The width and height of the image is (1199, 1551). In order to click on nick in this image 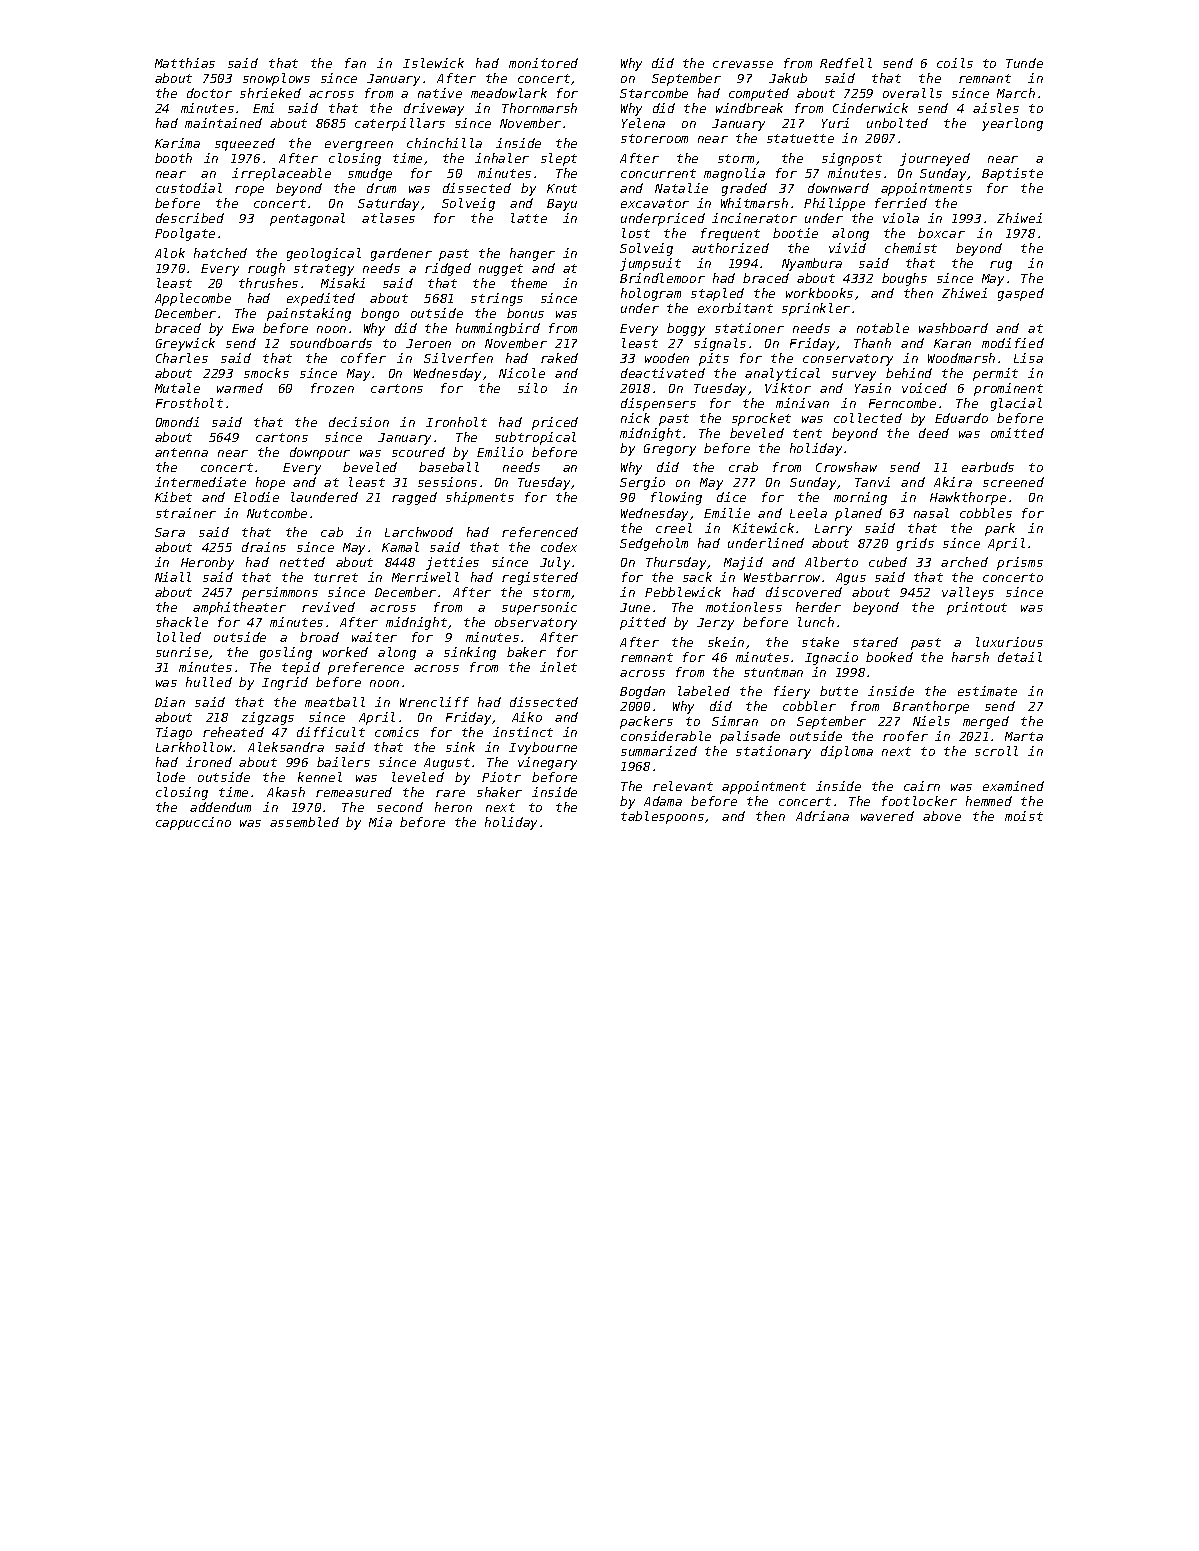, I will do `click(635, 418)`.
